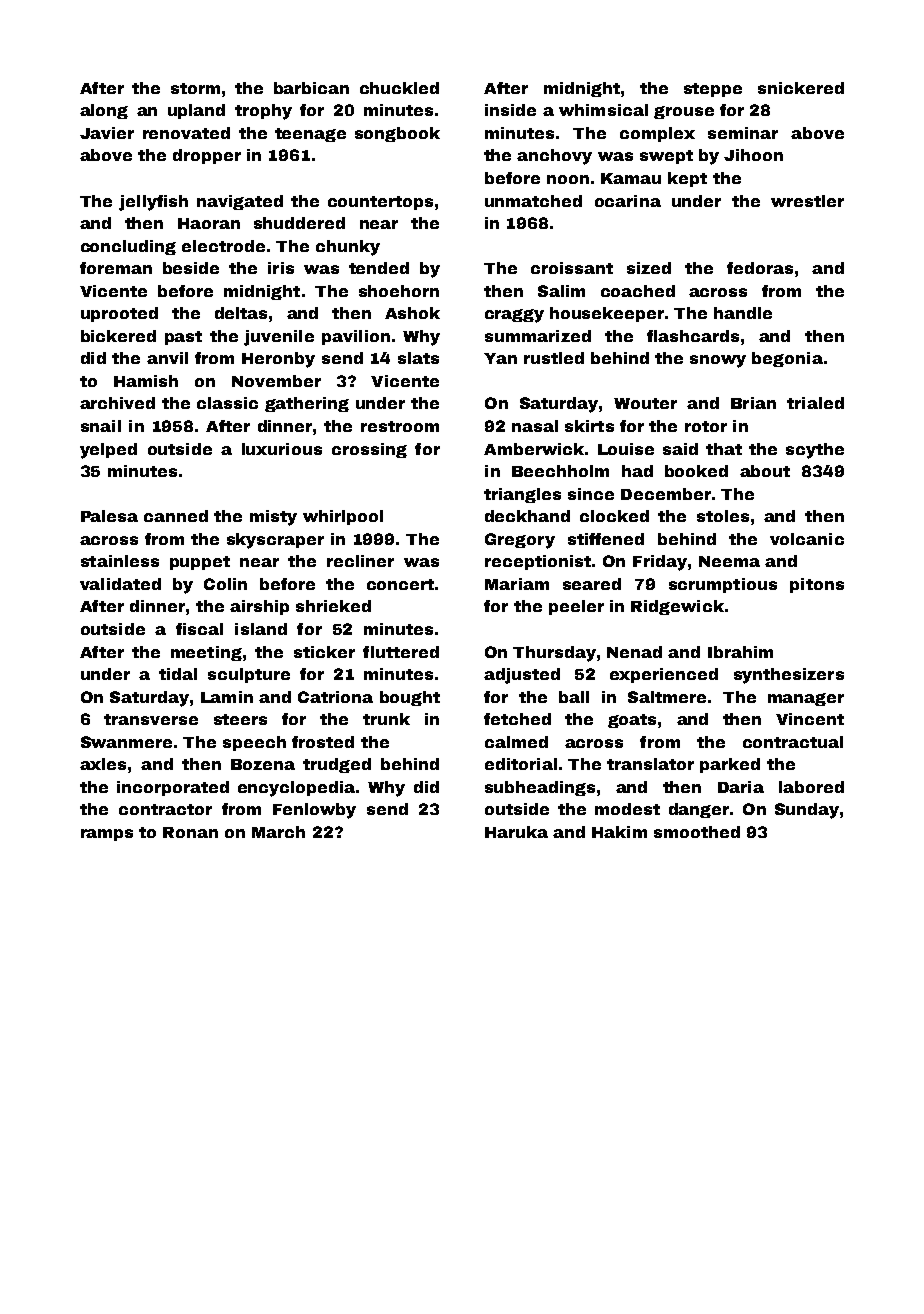 Image resolution: width=924 pixels, height=1314 pixels. I want to click on sized, so click(649, 268).
